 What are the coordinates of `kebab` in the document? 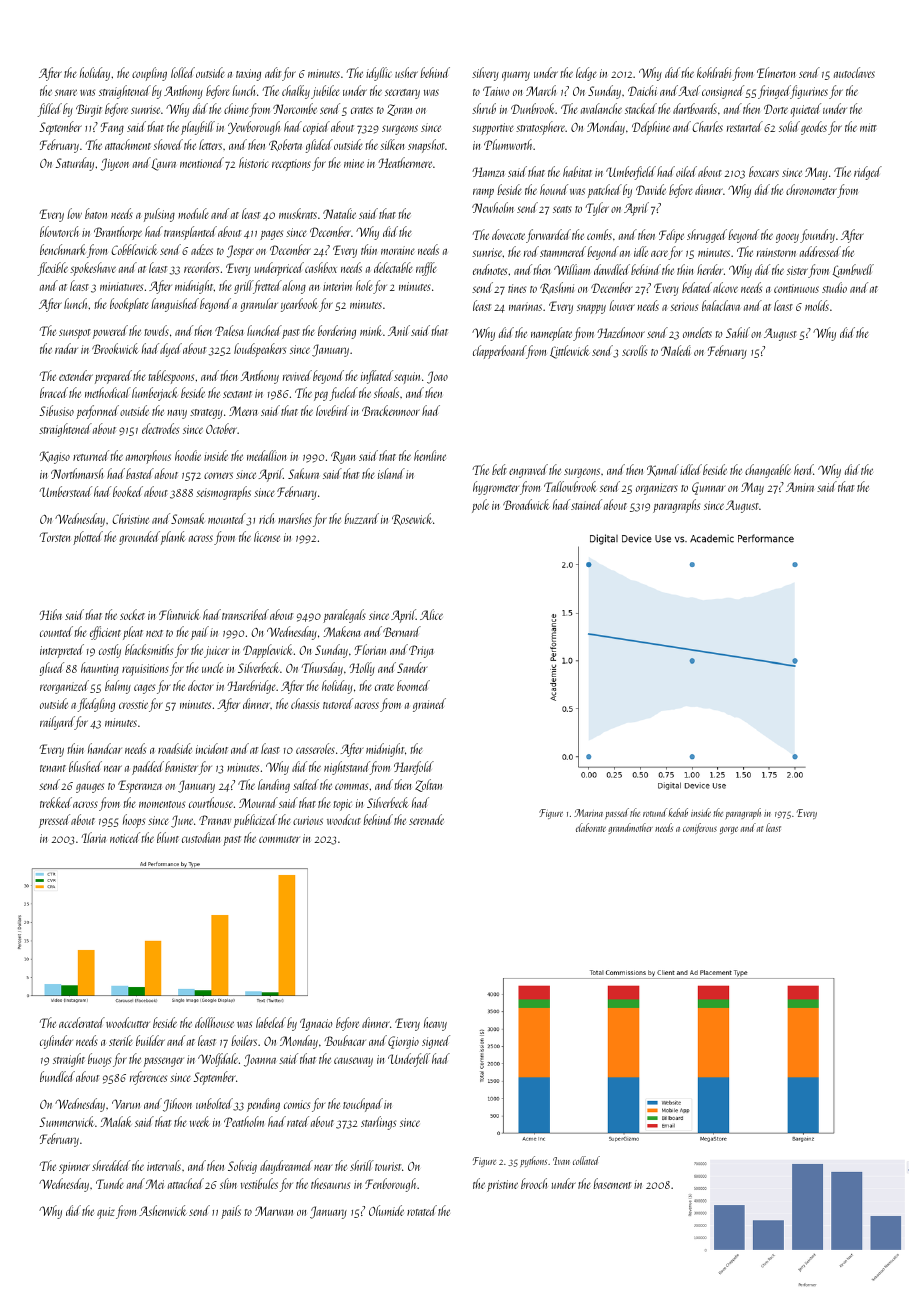 It's located at (678, 812).
